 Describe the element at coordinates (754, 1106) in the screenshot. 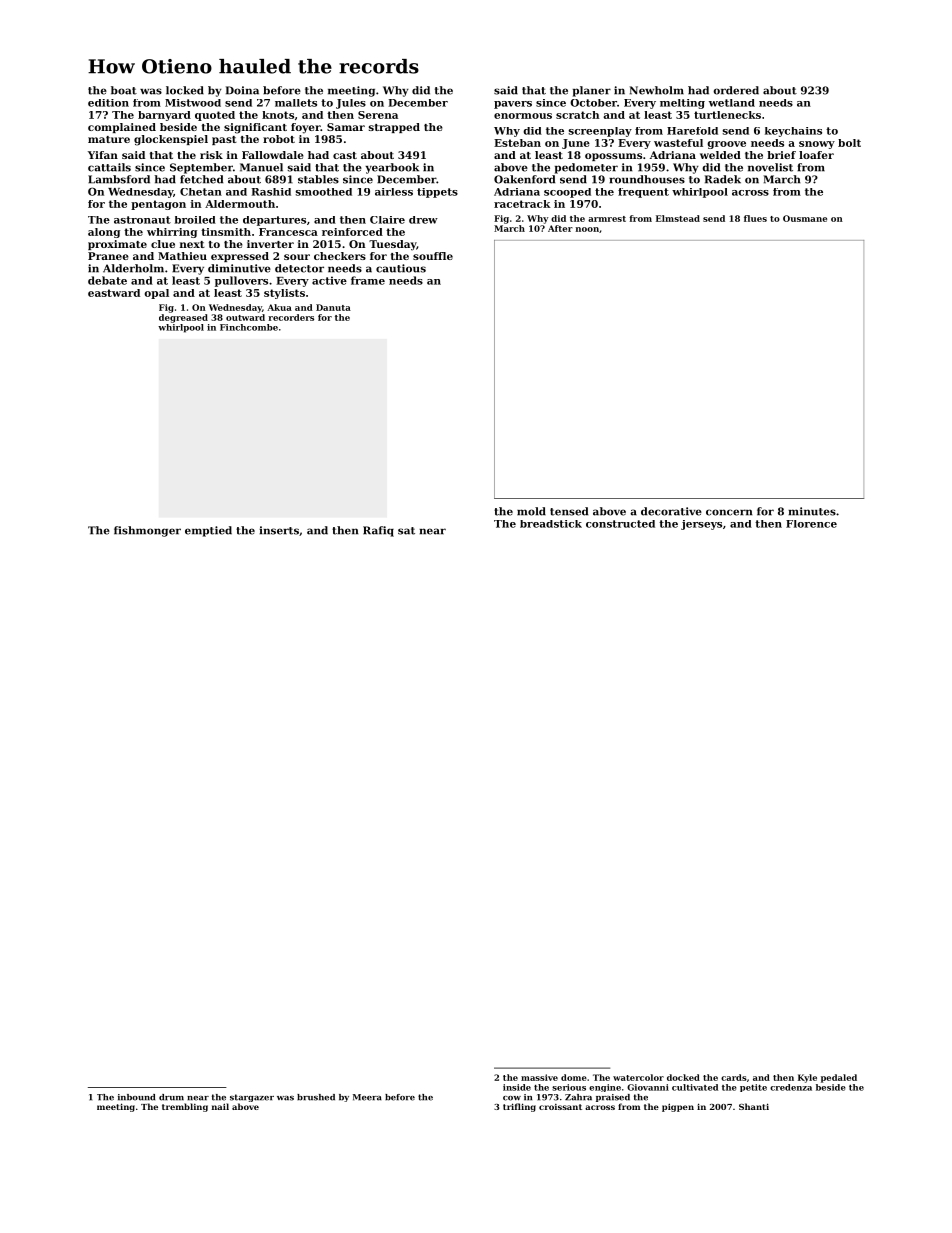

I see `Shanti` at that location.
